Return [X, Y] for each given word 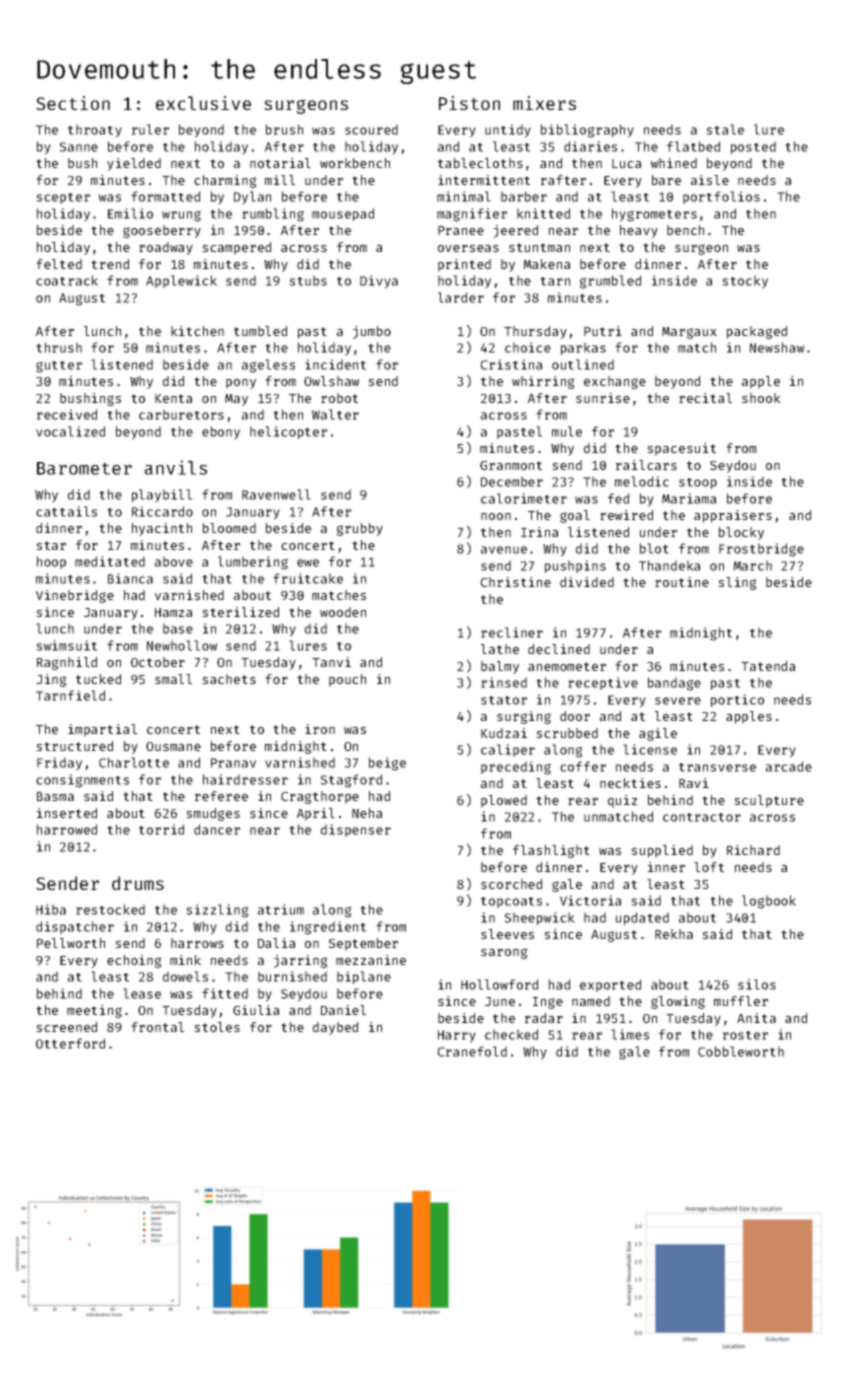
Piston [469, 103]
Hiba [51, 909]
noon [496, 516]
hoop [51, 562]
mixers [544, 103]
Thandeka [669, 565]
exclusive [203, 103]
